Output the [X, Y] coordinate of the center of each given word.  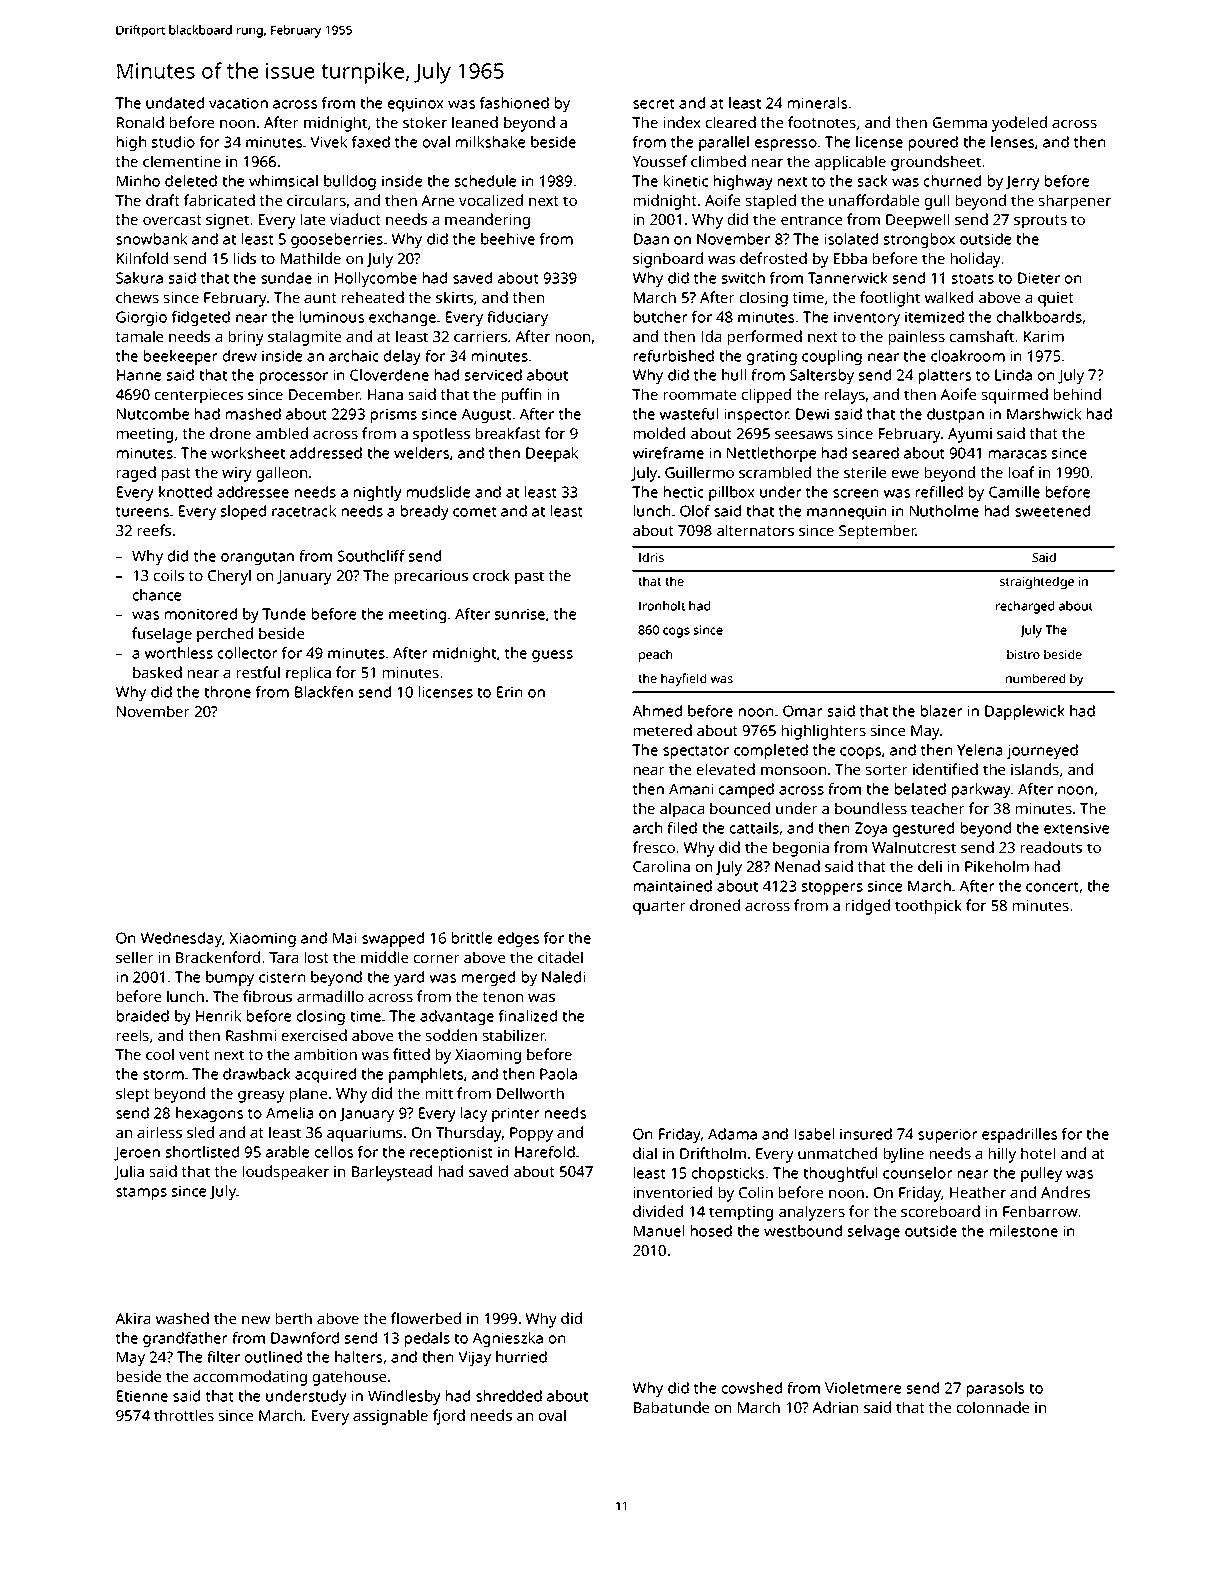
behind [1077, 394]
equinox [415, 104]
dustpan [955, 415]
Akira [132, 1318]
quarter [659, 908]
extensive [1076, 828]
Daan [651, 239]
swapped [393, 939]
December [324, 394]
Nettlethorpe [771, 454]
